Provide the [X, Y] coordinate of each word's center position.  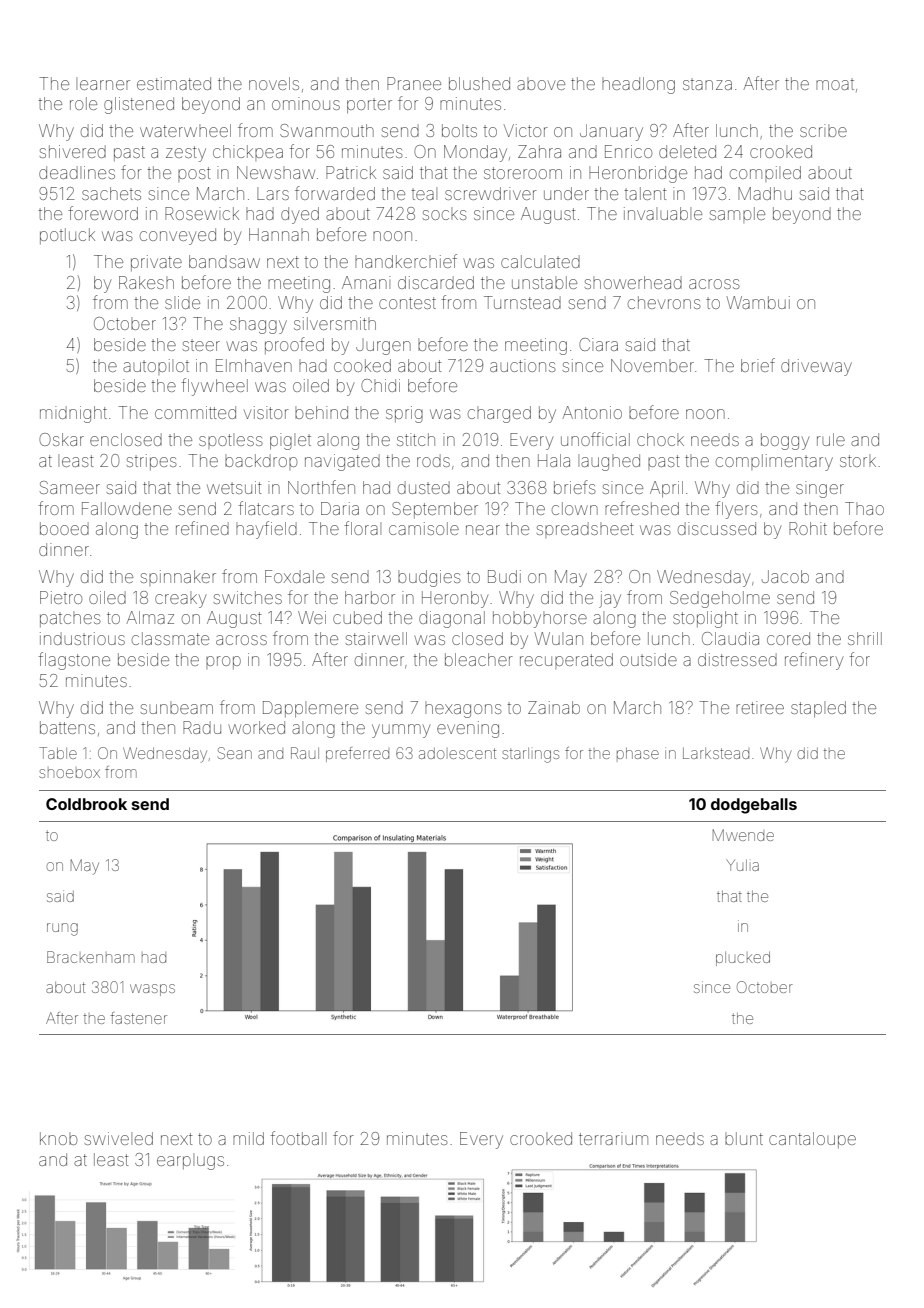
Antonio [592, 412]
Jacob [785, 576]
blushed [479, 83]
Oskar [61, 439]
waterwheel [185, 130]
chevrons [664, 302]
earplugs [190, 1161]
